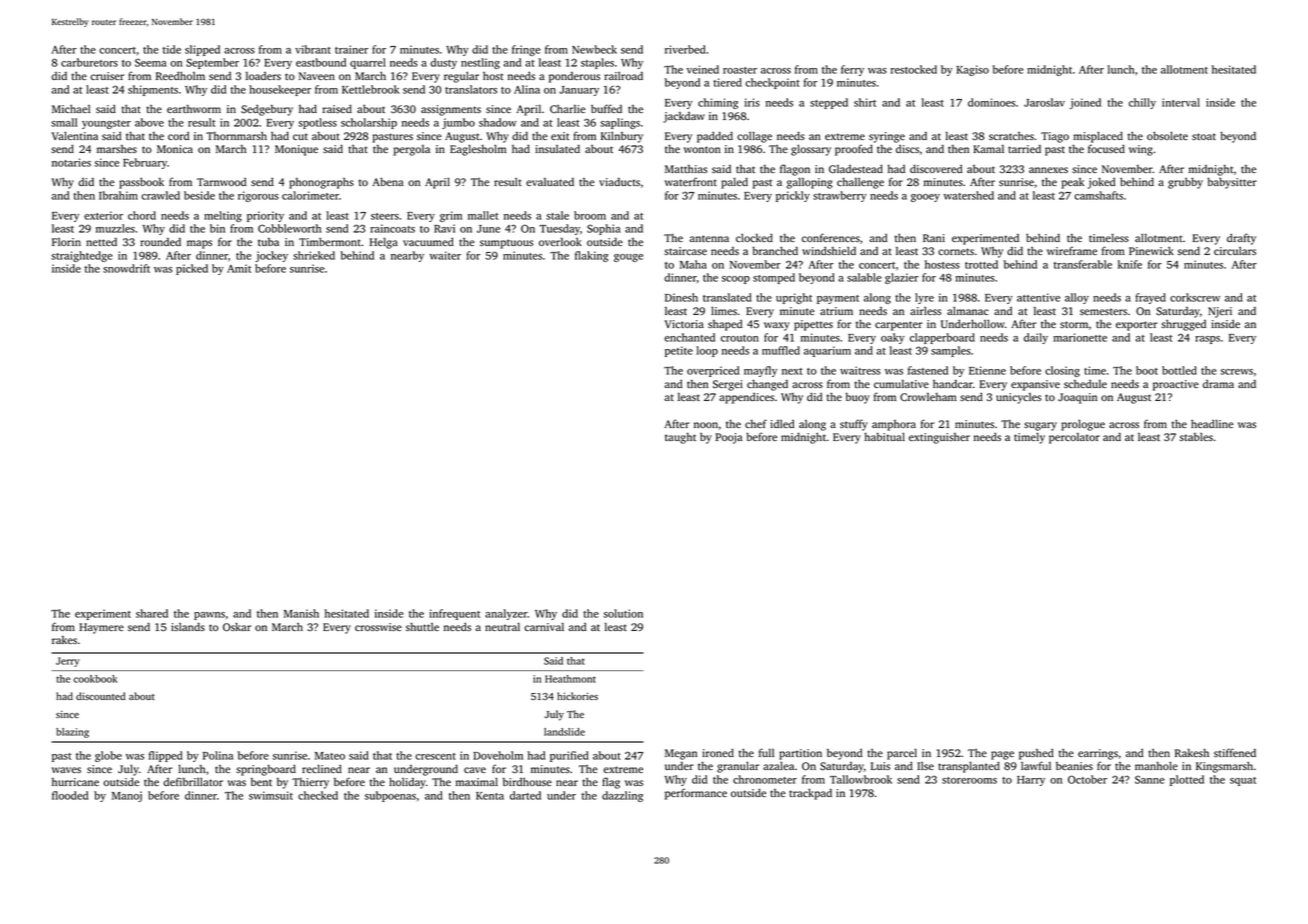 Image resolution: width=1308 pixels, height=924 pixels. What do you see at coordinates (1018, 398) in the screenshot?
I see `unicycles` at bounding box center [1018, 398].
